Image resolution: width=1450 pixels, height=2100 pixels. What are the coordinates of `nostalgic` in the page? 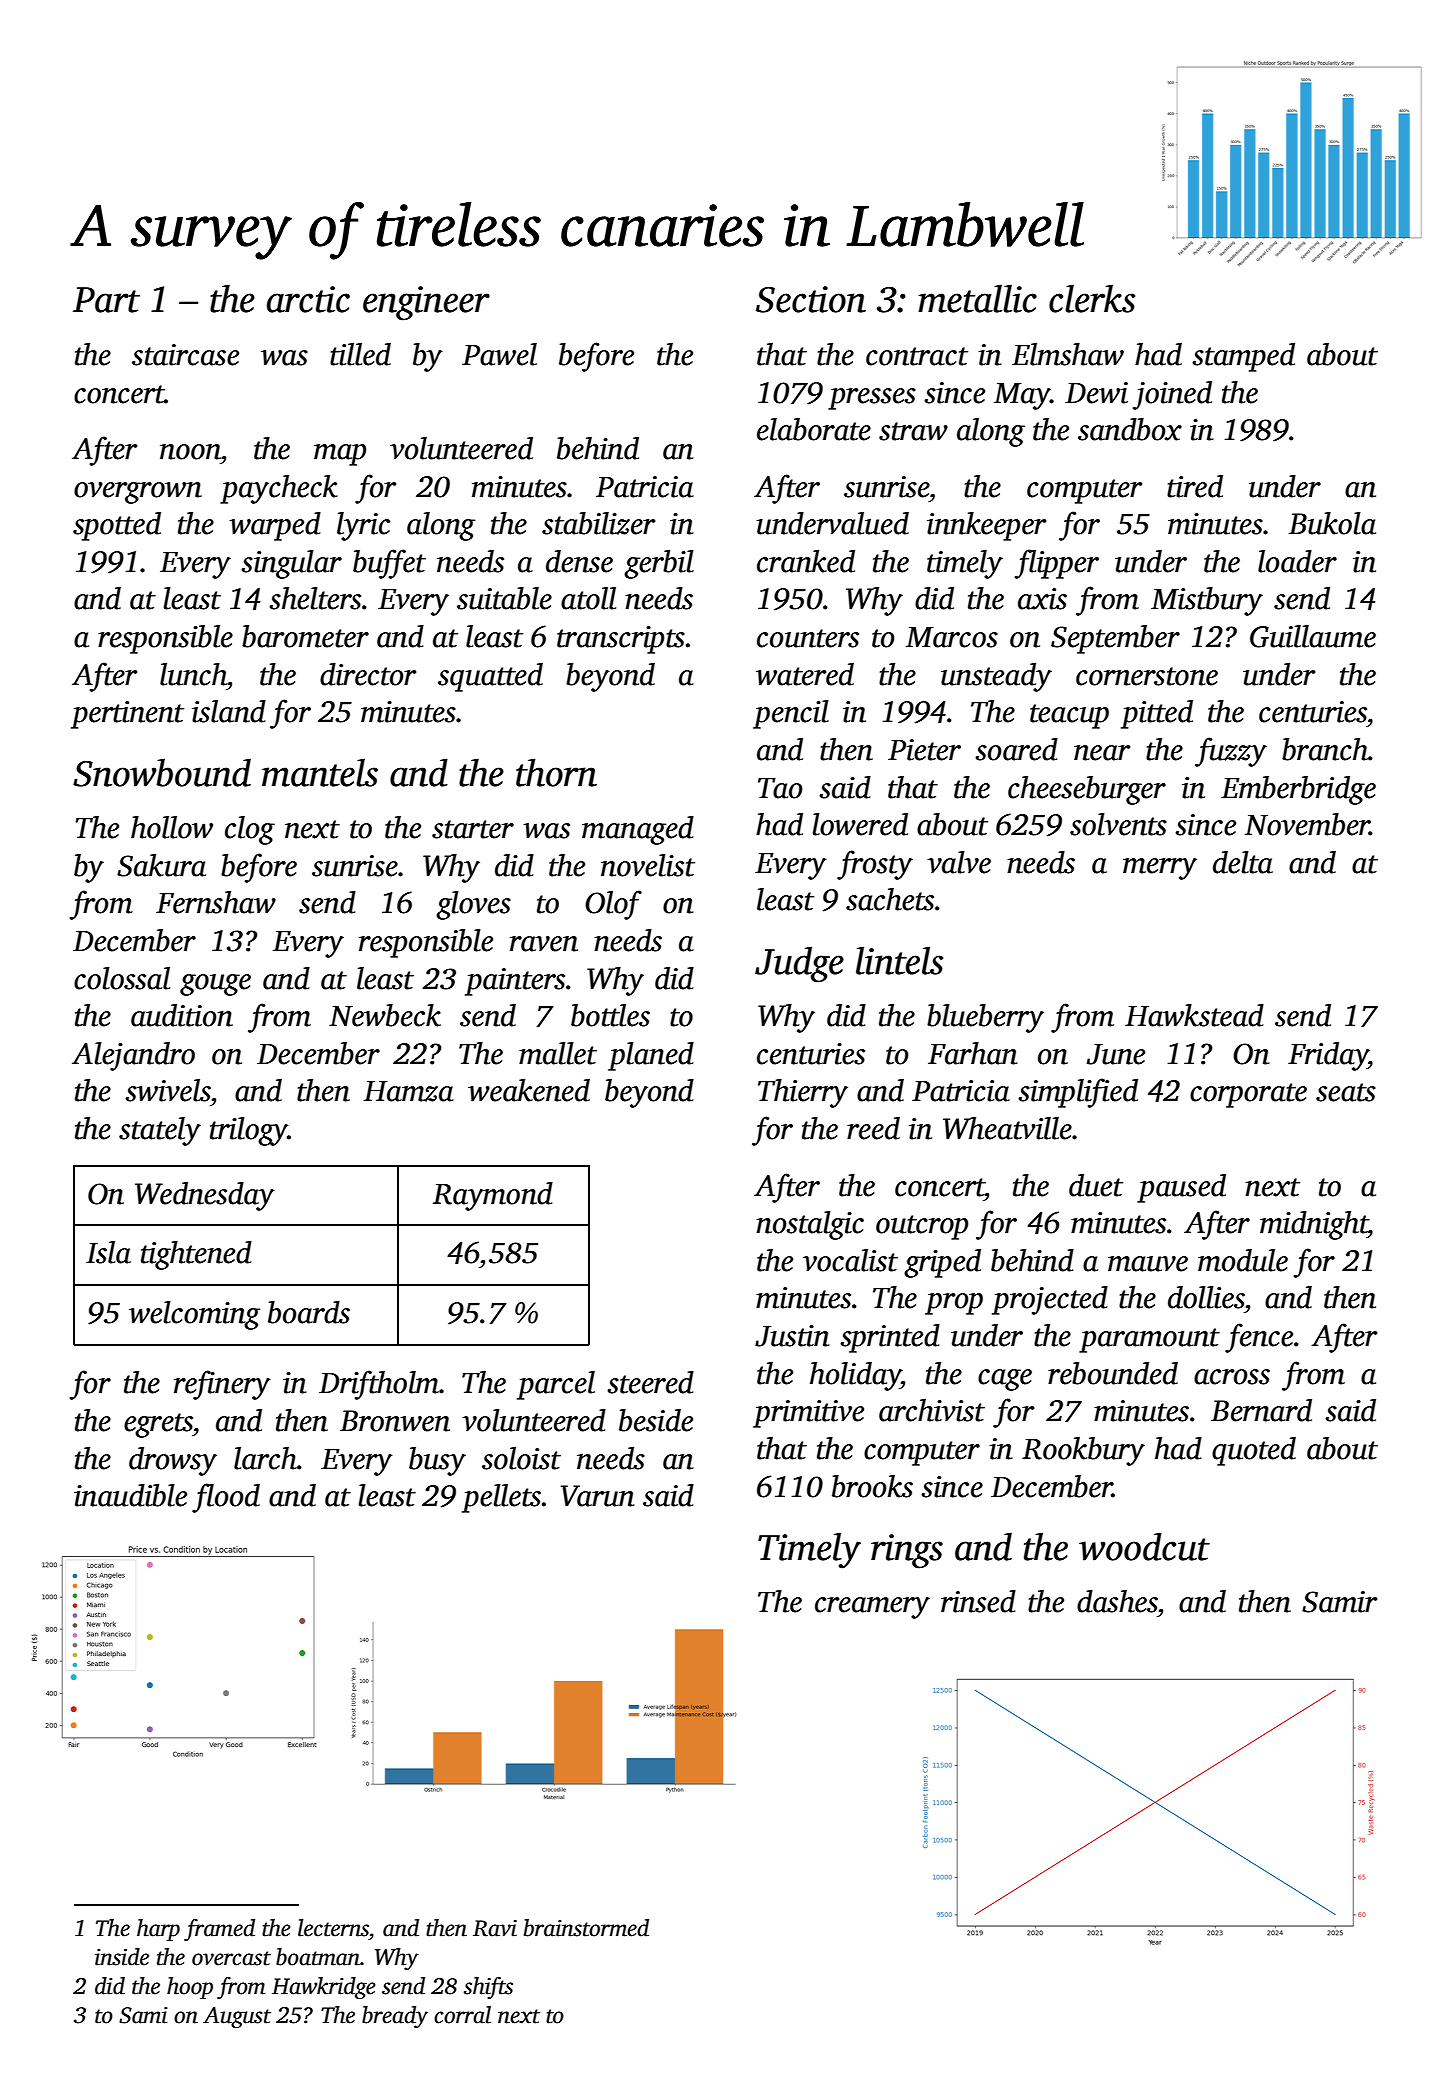 It's located at (810, 1225).
